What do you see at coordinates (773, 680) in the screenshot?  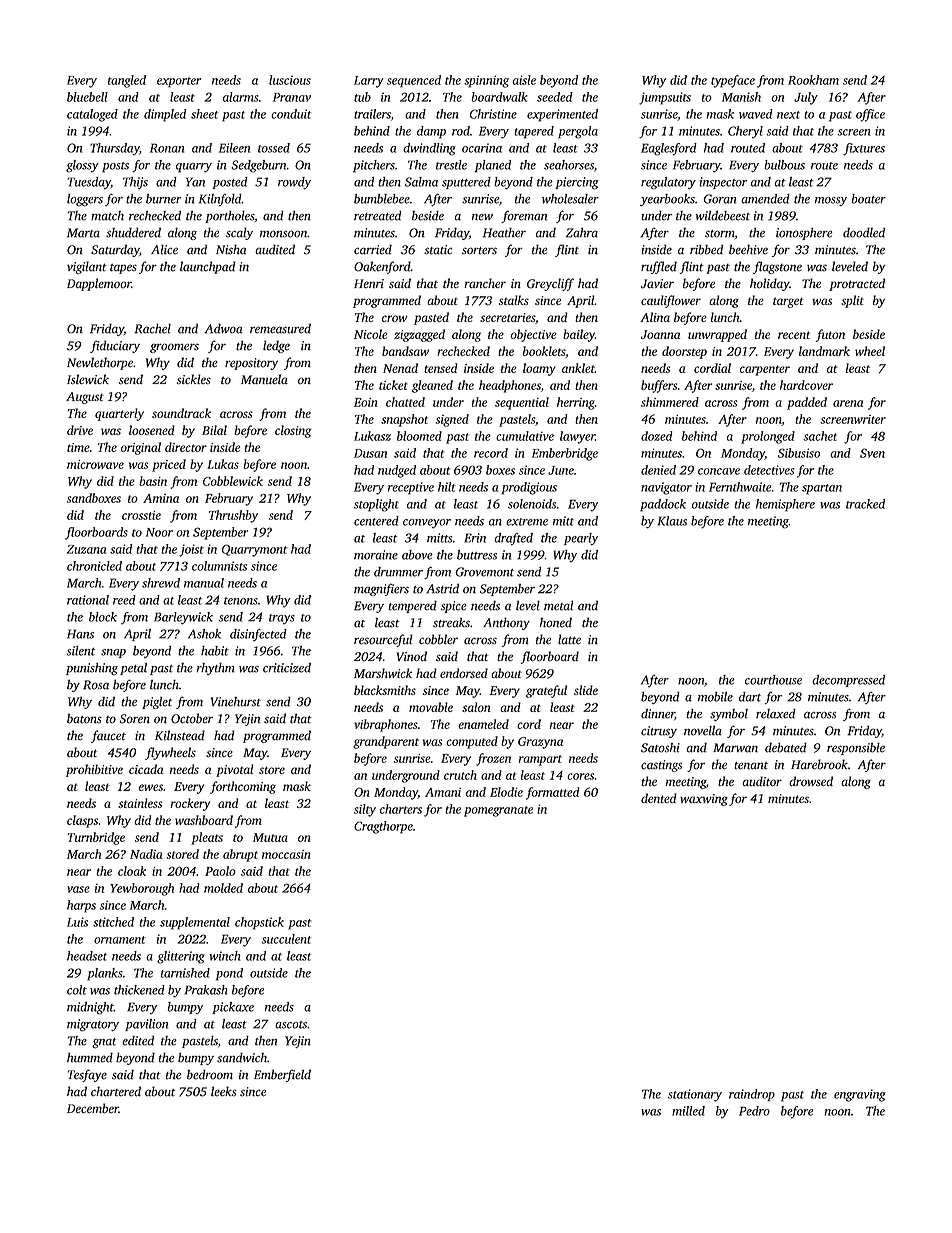 I see `courthouse` at bounding box center [773, 680].
